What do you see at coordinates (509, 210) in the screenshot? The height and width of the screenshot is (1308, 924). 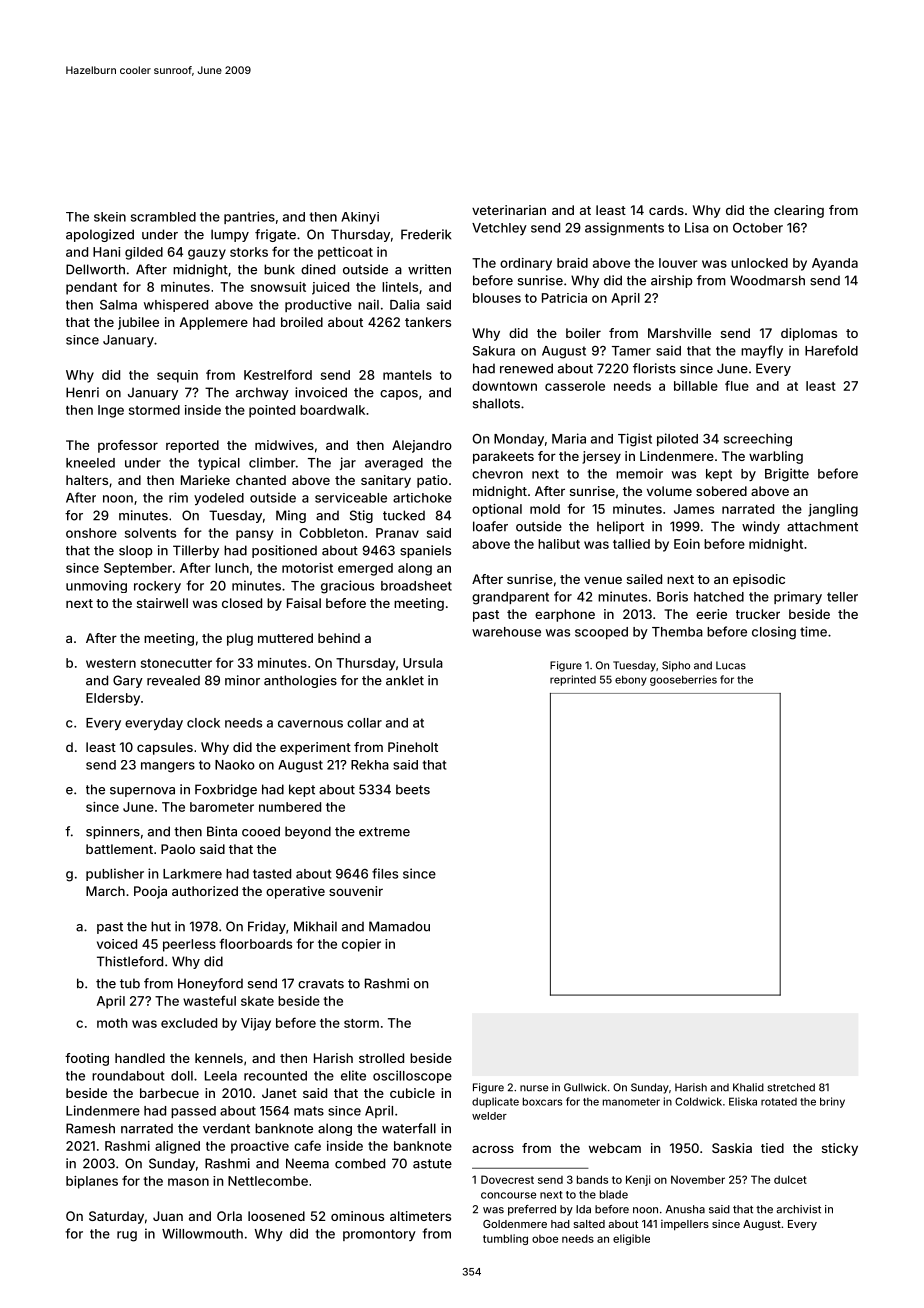 I see `veterinarian` at bounding box center [509, 210].
